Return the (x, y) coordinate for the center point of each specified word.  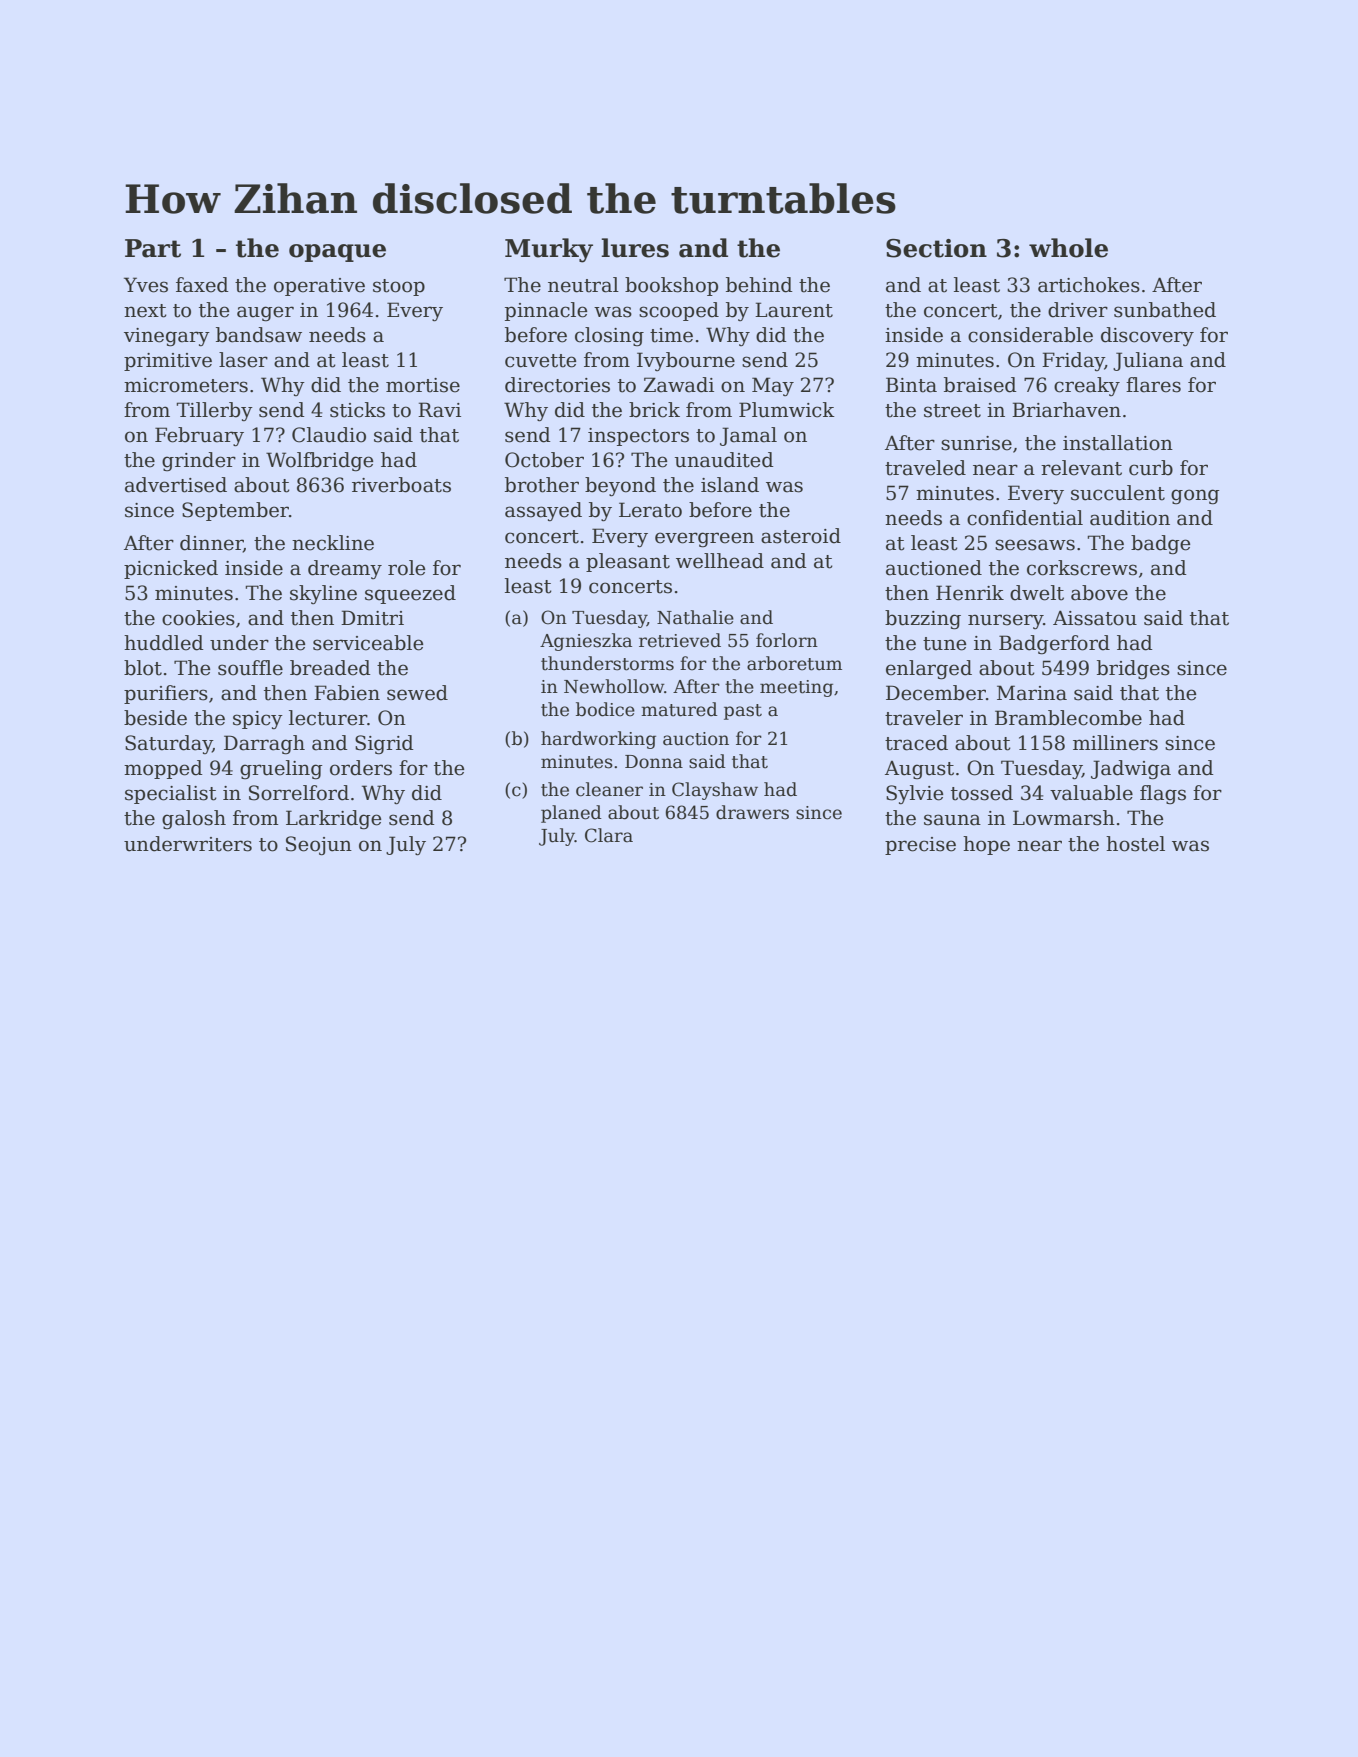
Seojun (319, 845)
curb (1151, 468)
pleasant (628, 562)
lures (635, 248)
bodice (605, 709)
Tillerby (214, 411)
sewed (417, 693)
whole (1068, 248)
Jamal (748, 436)
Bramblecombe (1068, 718)
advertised (176, 485)
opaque (337, 253)
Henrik (970, 593)
